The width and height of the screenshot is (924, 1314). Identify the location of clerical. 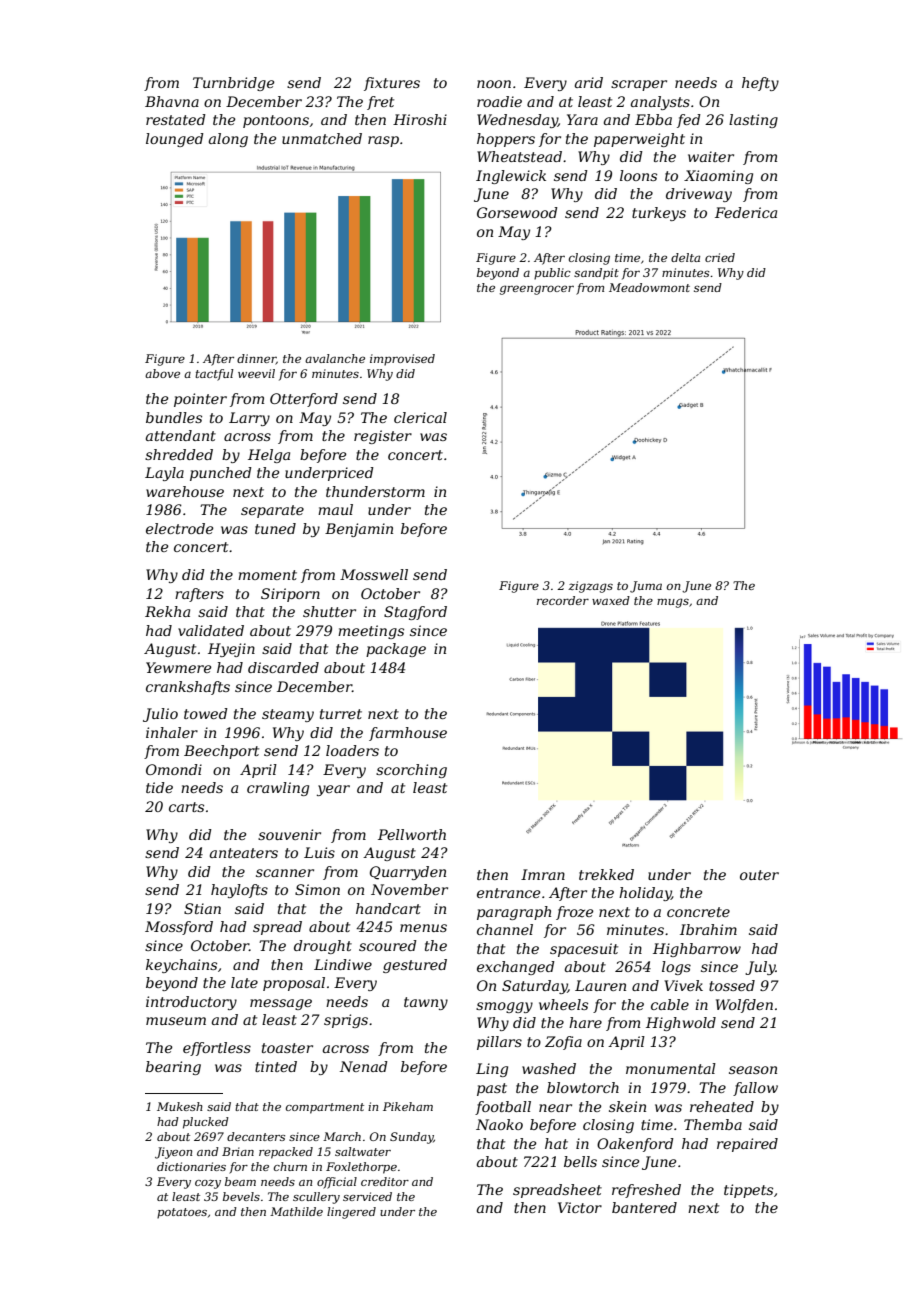
(420, 417).
